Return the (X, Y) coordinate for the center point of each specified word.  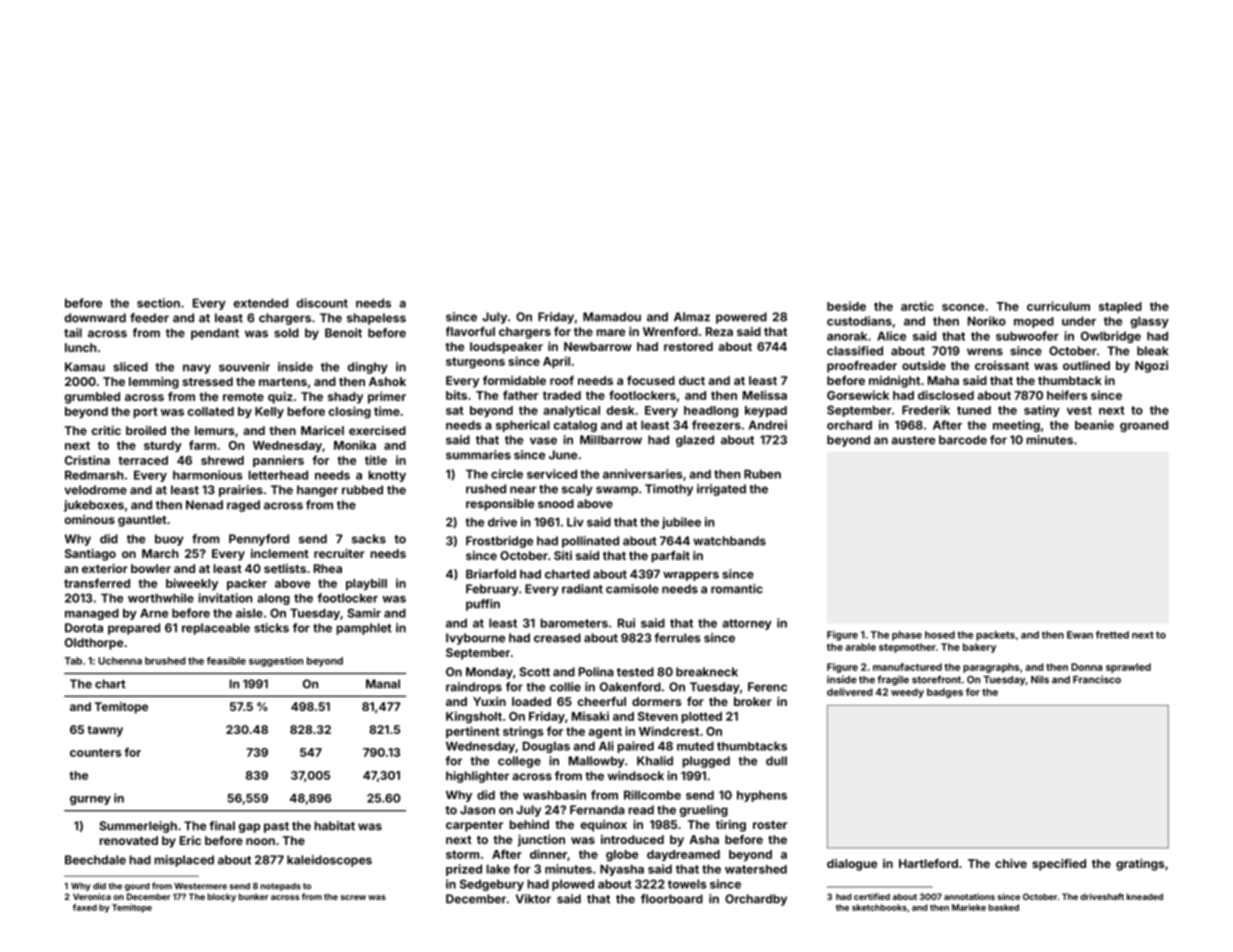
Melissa (765, 395)
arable (860, 647)
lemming (154, 383)
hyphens (762, 796)
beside (846, 306)
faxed (85, 907)
